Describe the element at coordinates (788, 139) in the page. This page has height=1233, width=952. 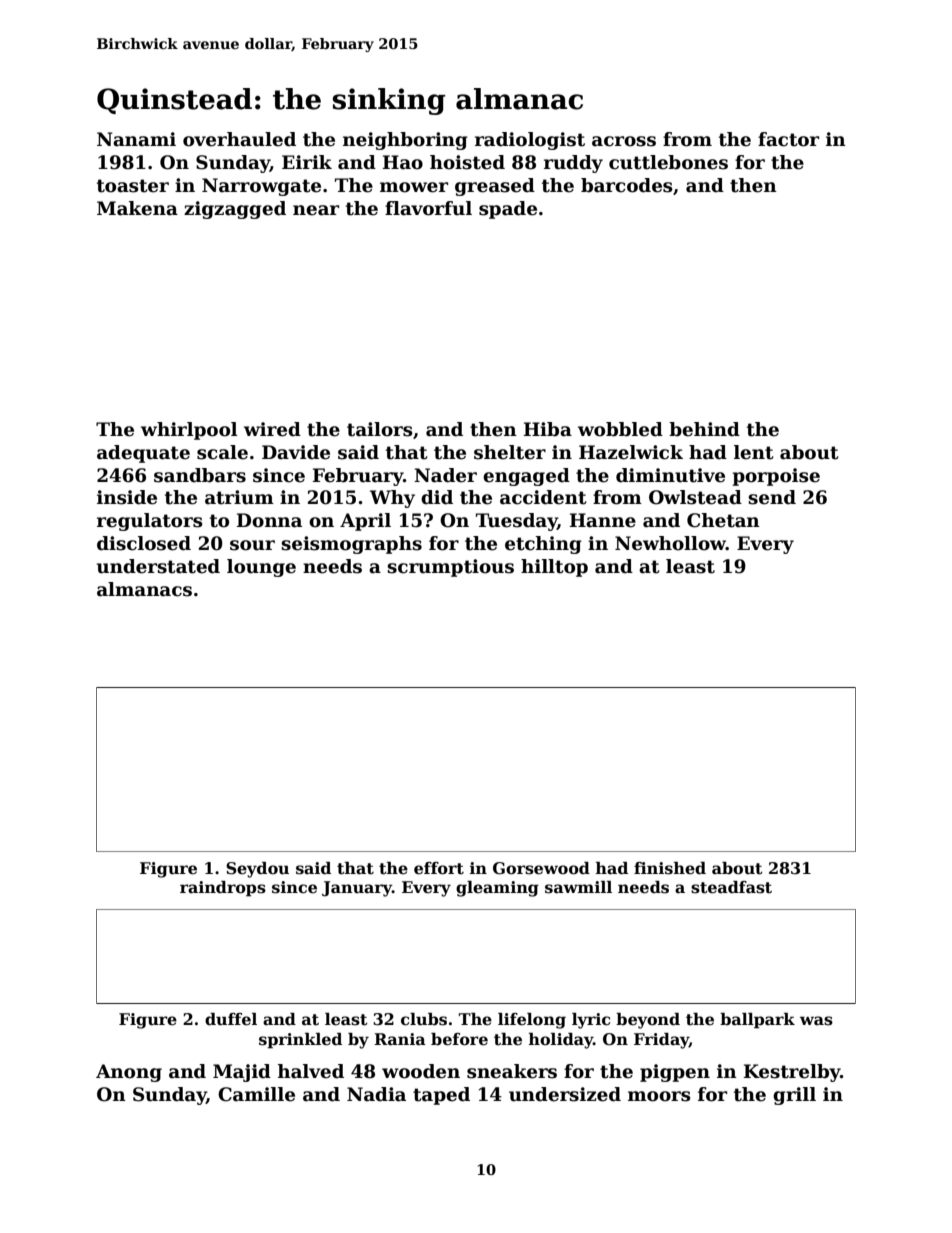
I see `factor` at that location.
